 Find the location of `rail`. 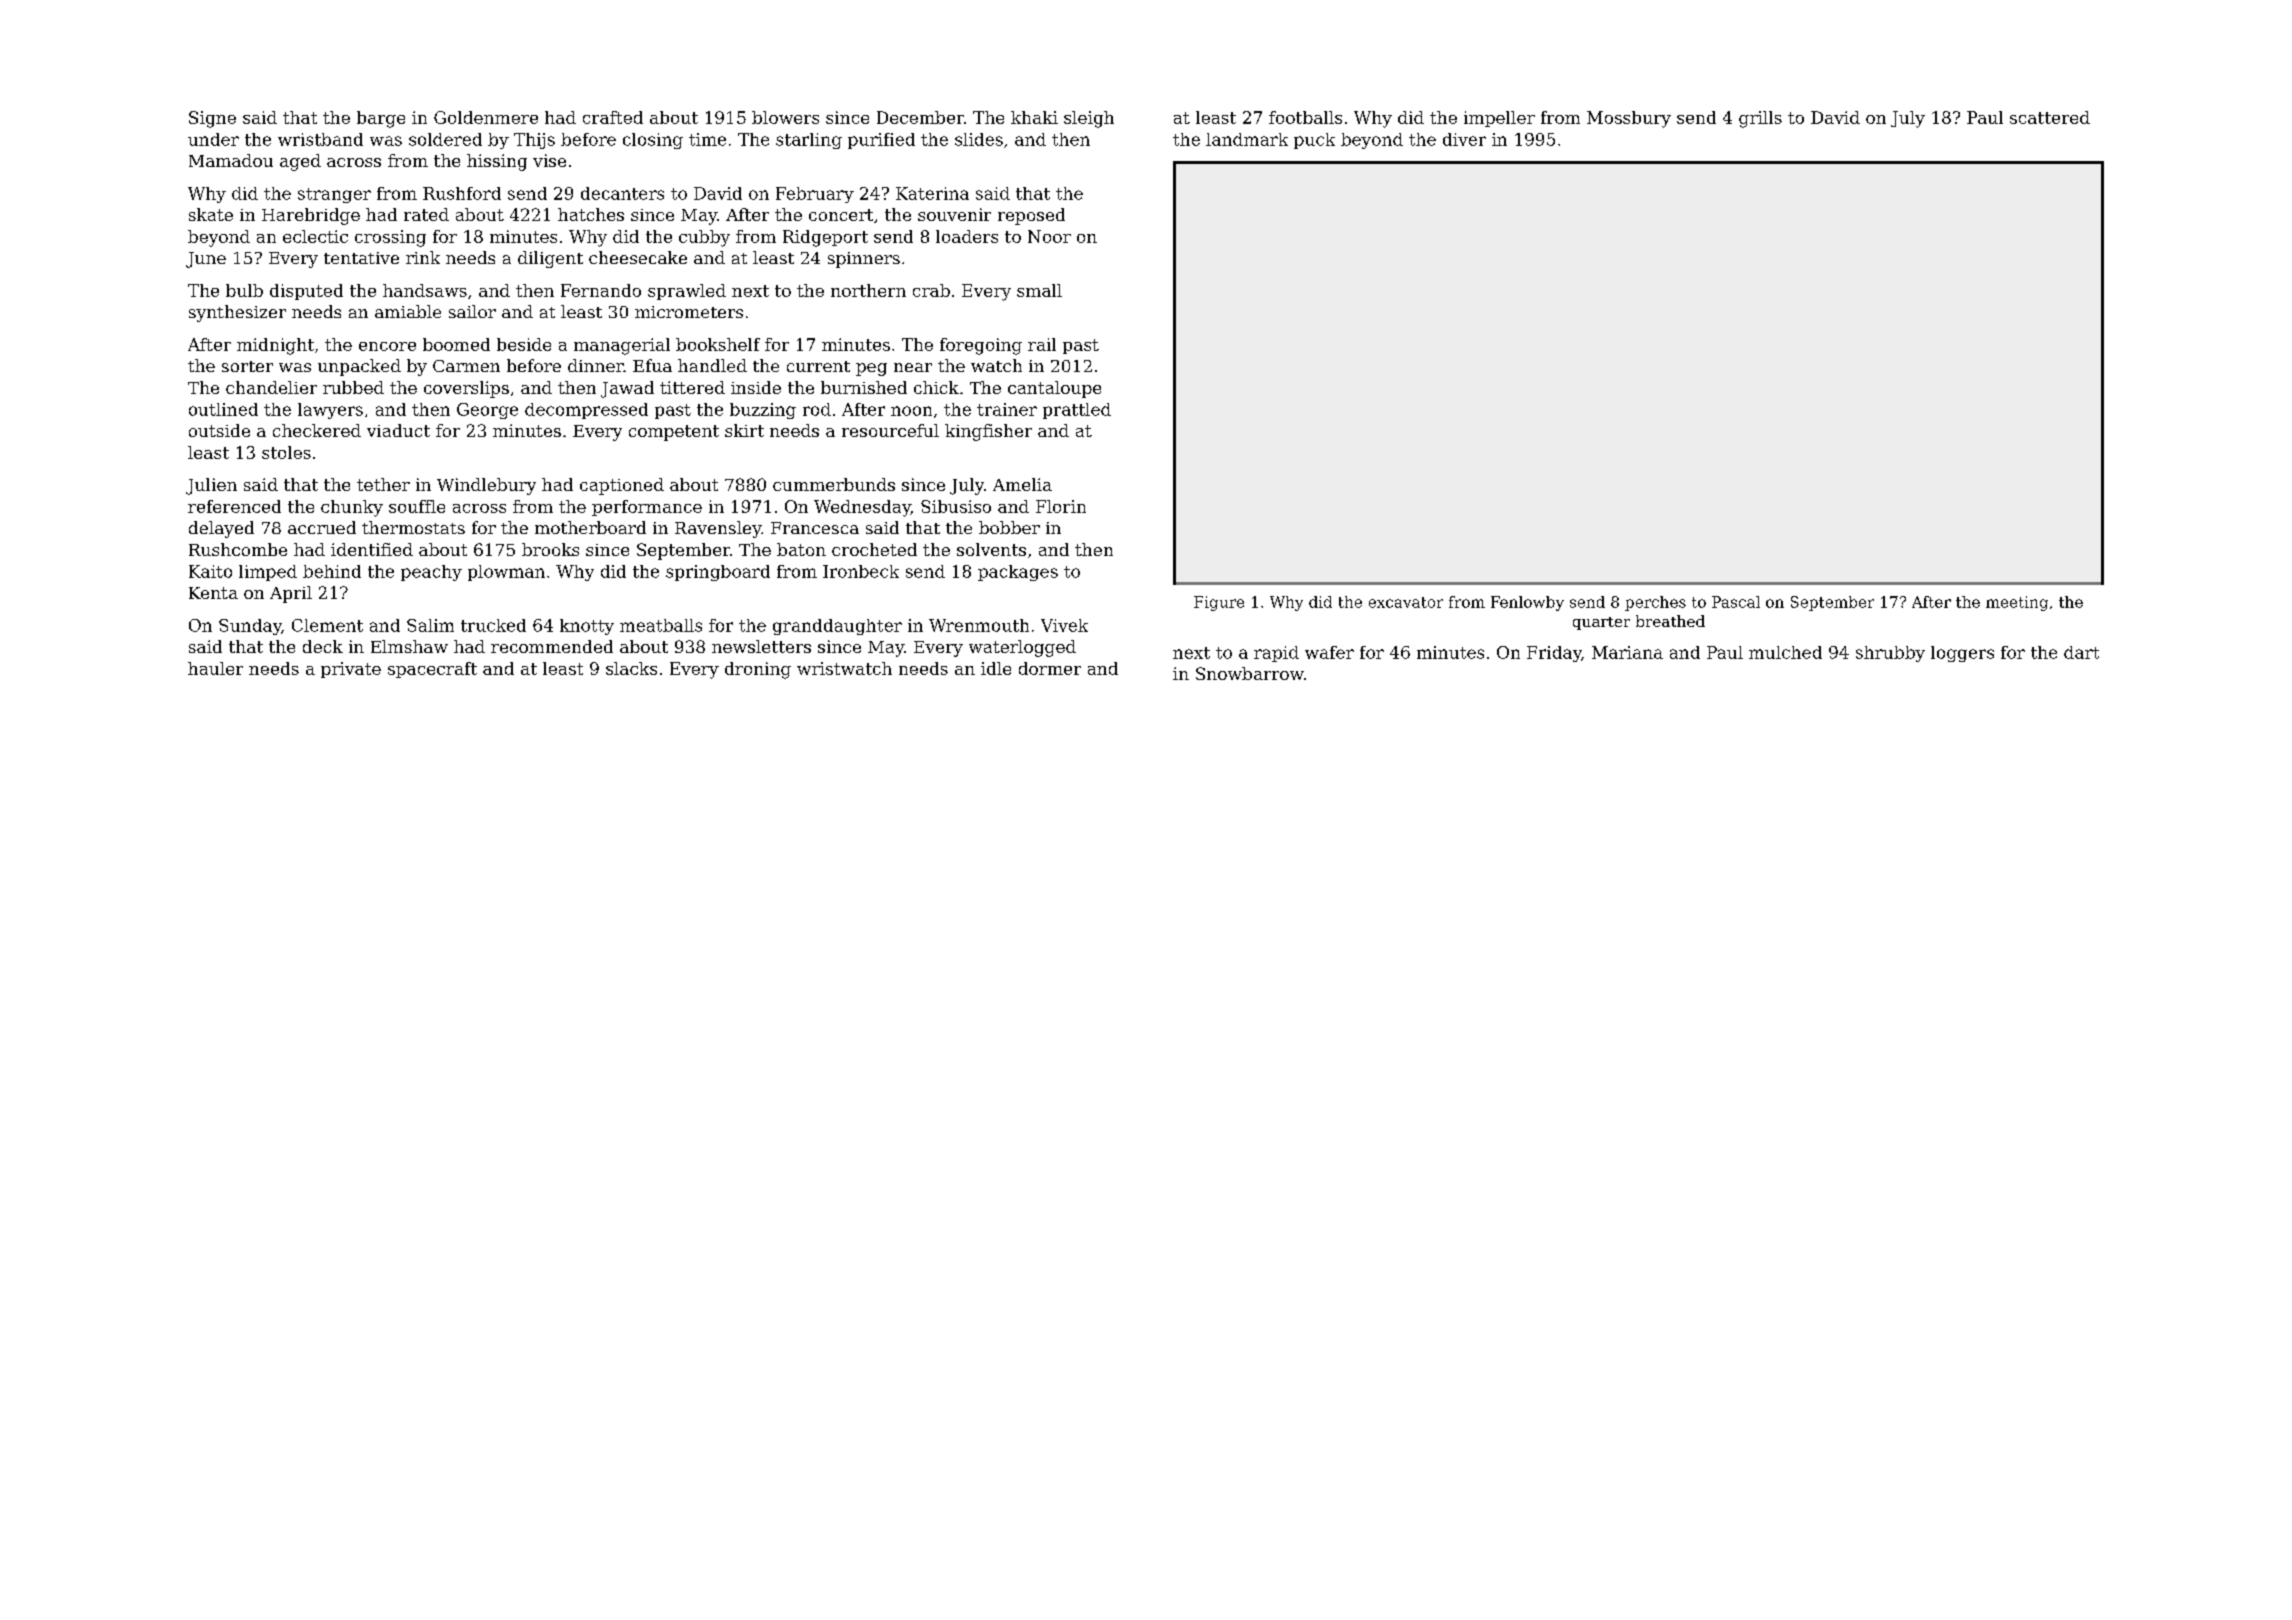

rail is located at coordinates (1042, 344).
